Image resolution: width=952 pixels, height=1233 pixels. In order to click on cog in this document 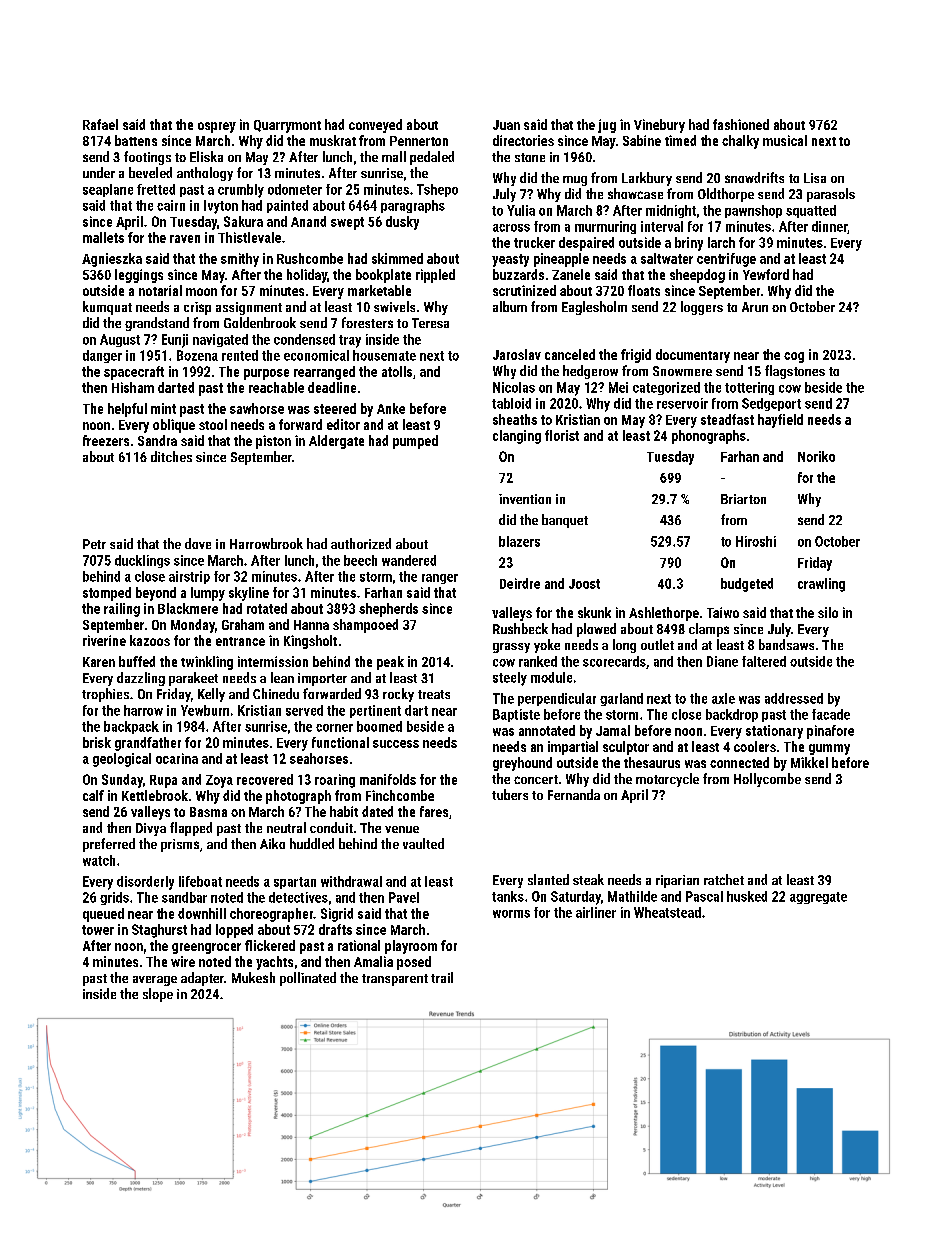, I will do `click(794, 357)`.
